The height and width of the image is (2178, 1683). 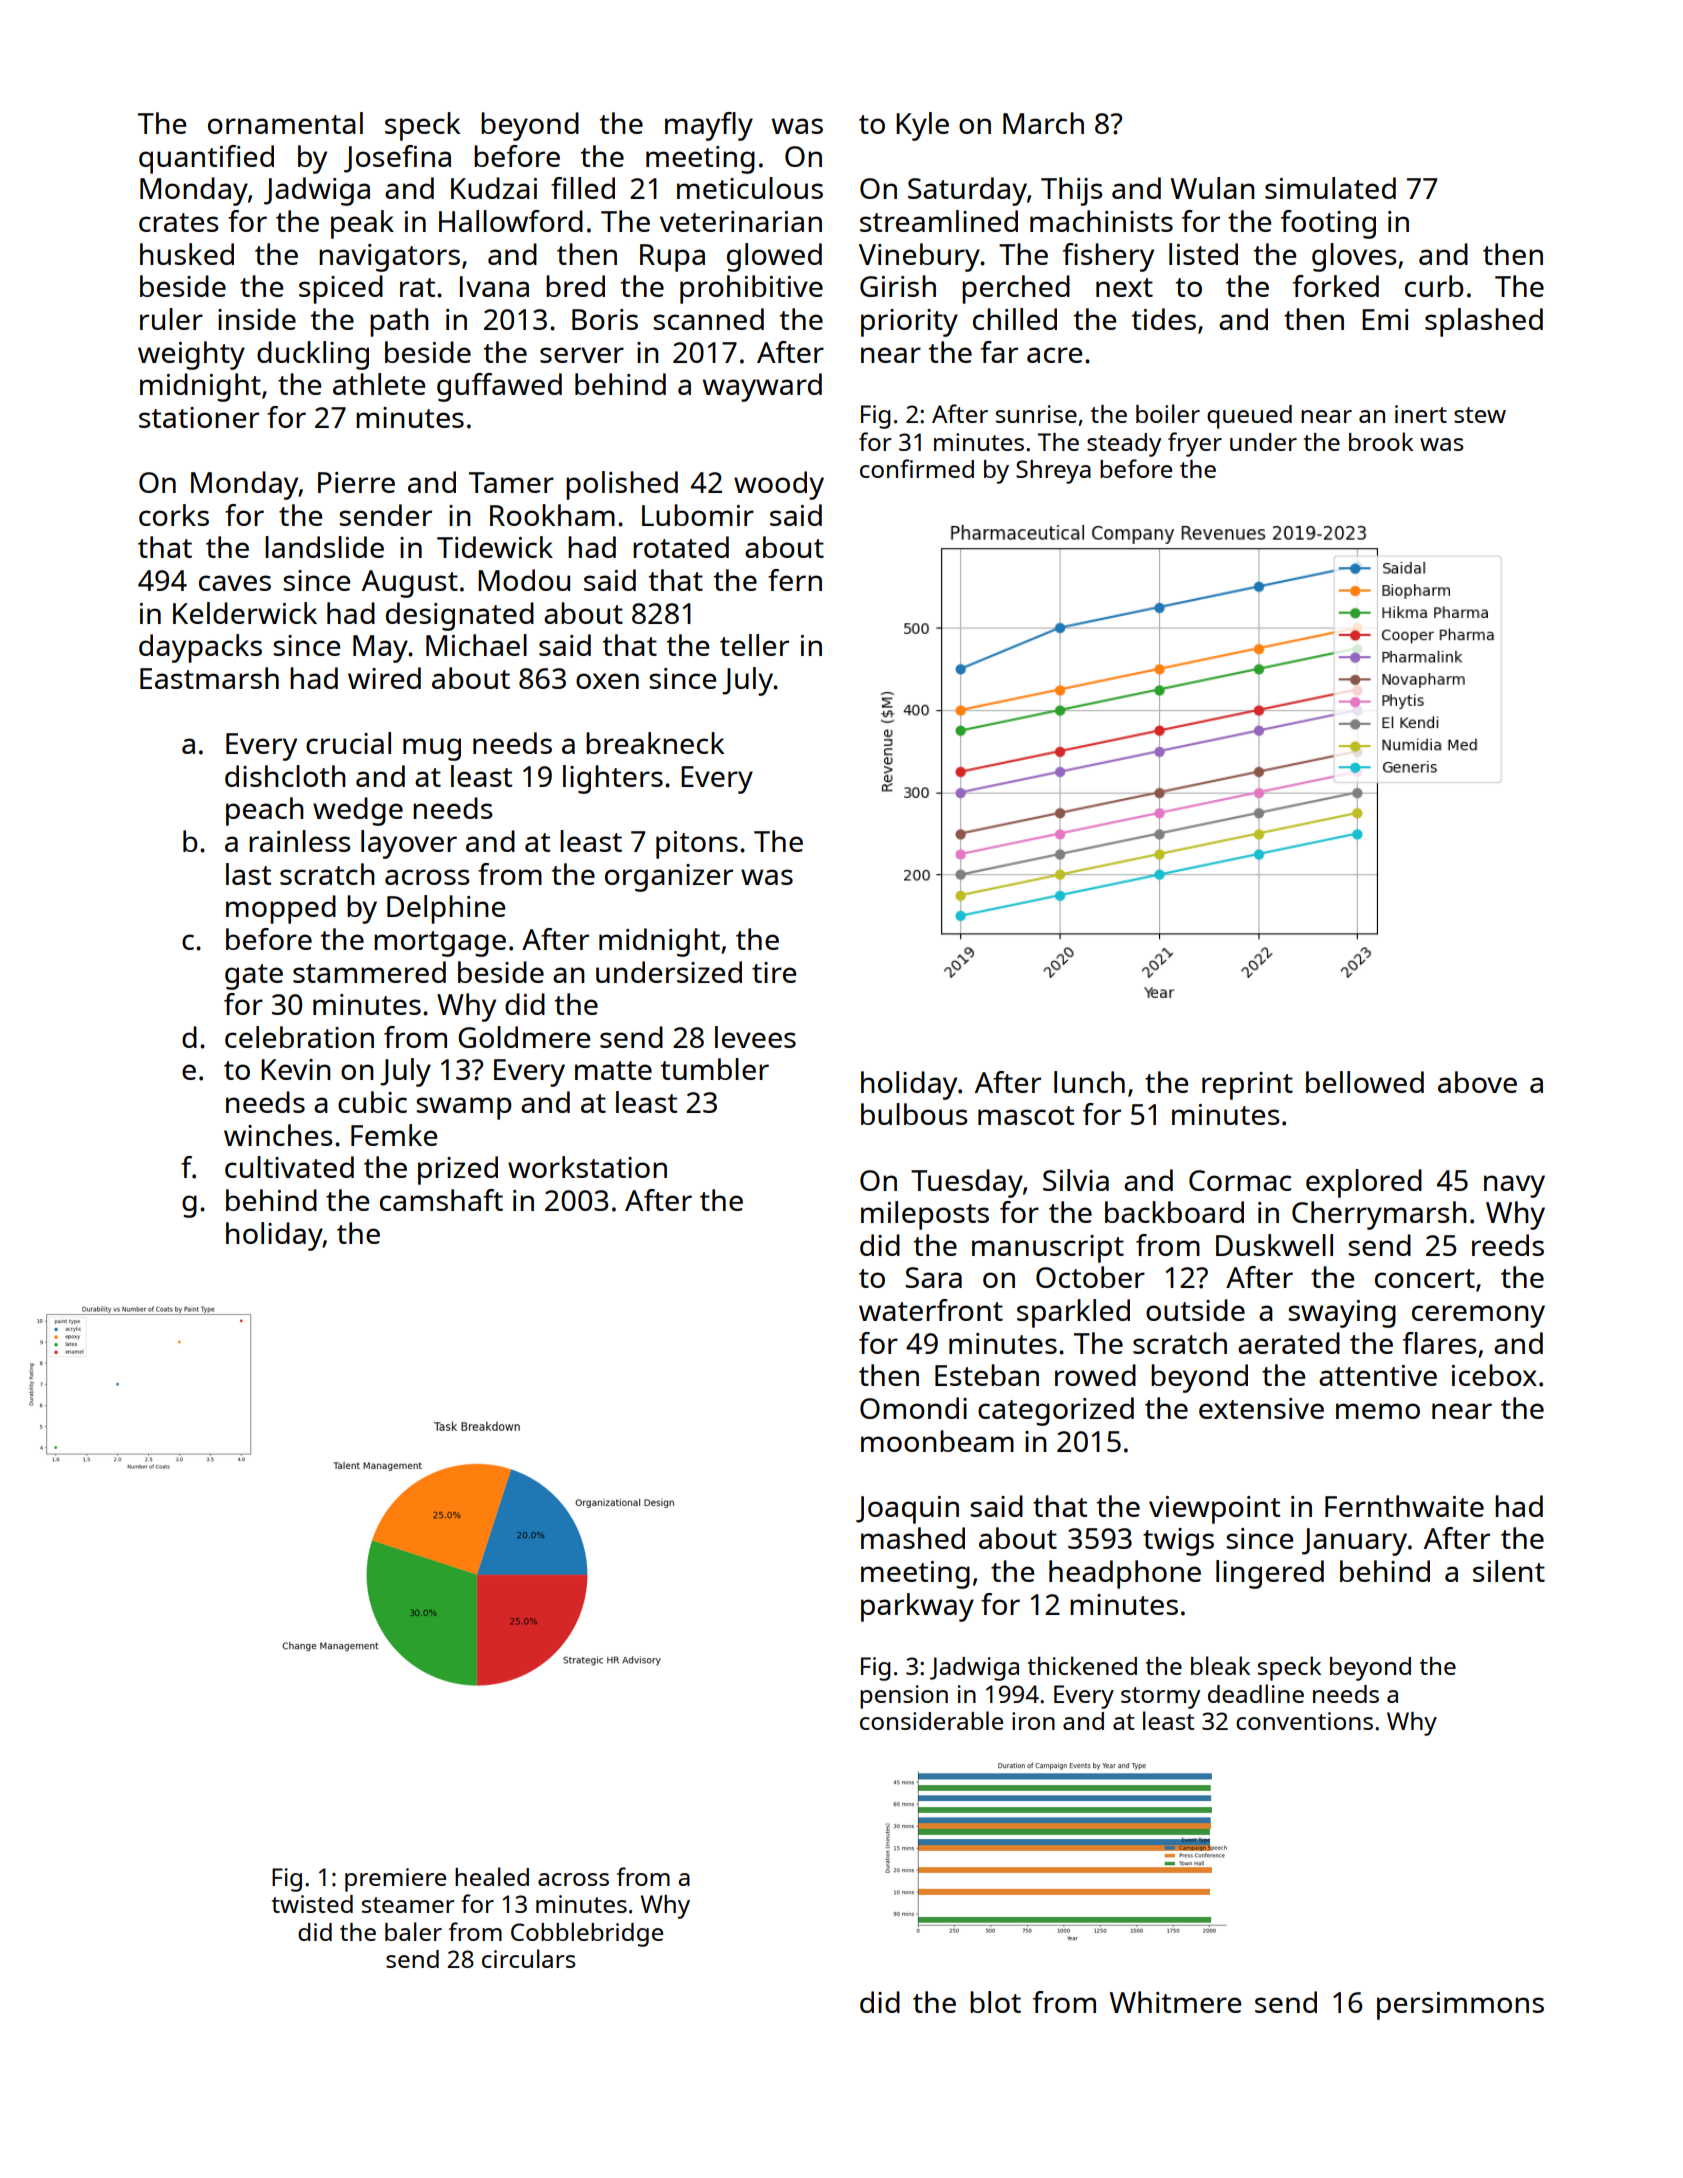 I want to click on priority, so click(x=909, y=323).
